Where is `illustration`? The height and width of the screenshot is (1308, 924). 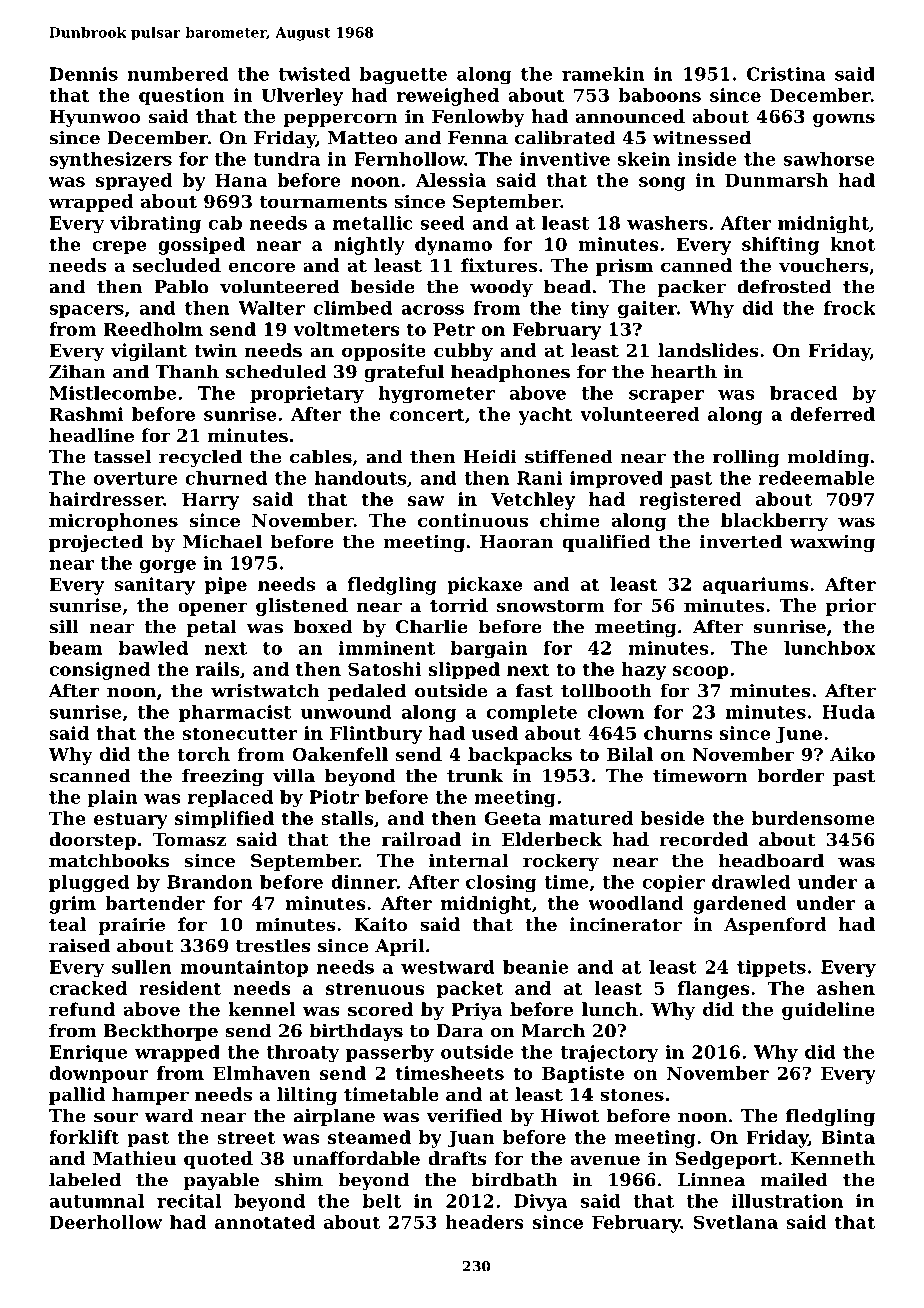 illustration is located at coordinates (787, 1201).
